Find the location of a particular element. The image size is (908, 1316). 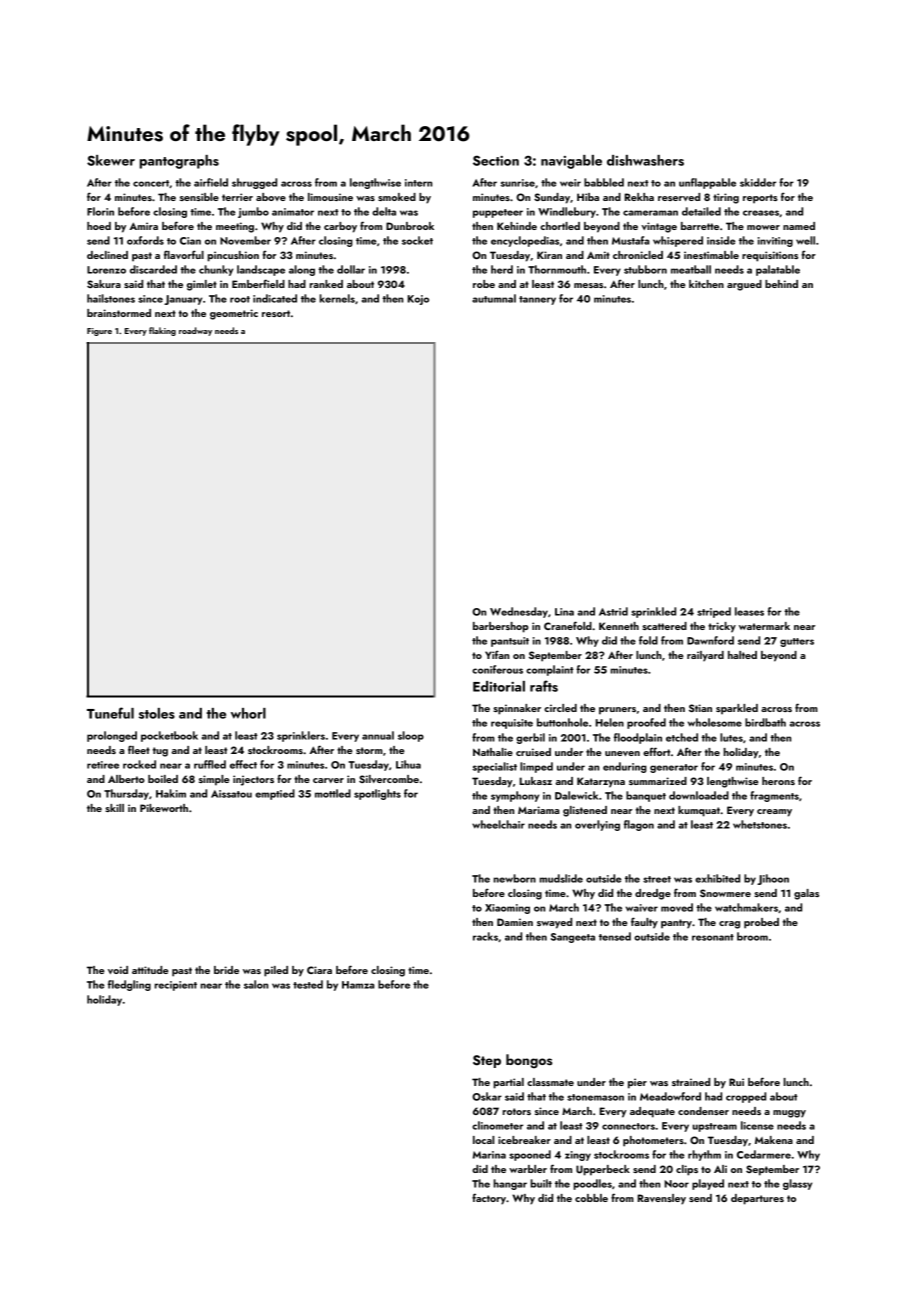

factory is located at coordinates (489, 1199).
